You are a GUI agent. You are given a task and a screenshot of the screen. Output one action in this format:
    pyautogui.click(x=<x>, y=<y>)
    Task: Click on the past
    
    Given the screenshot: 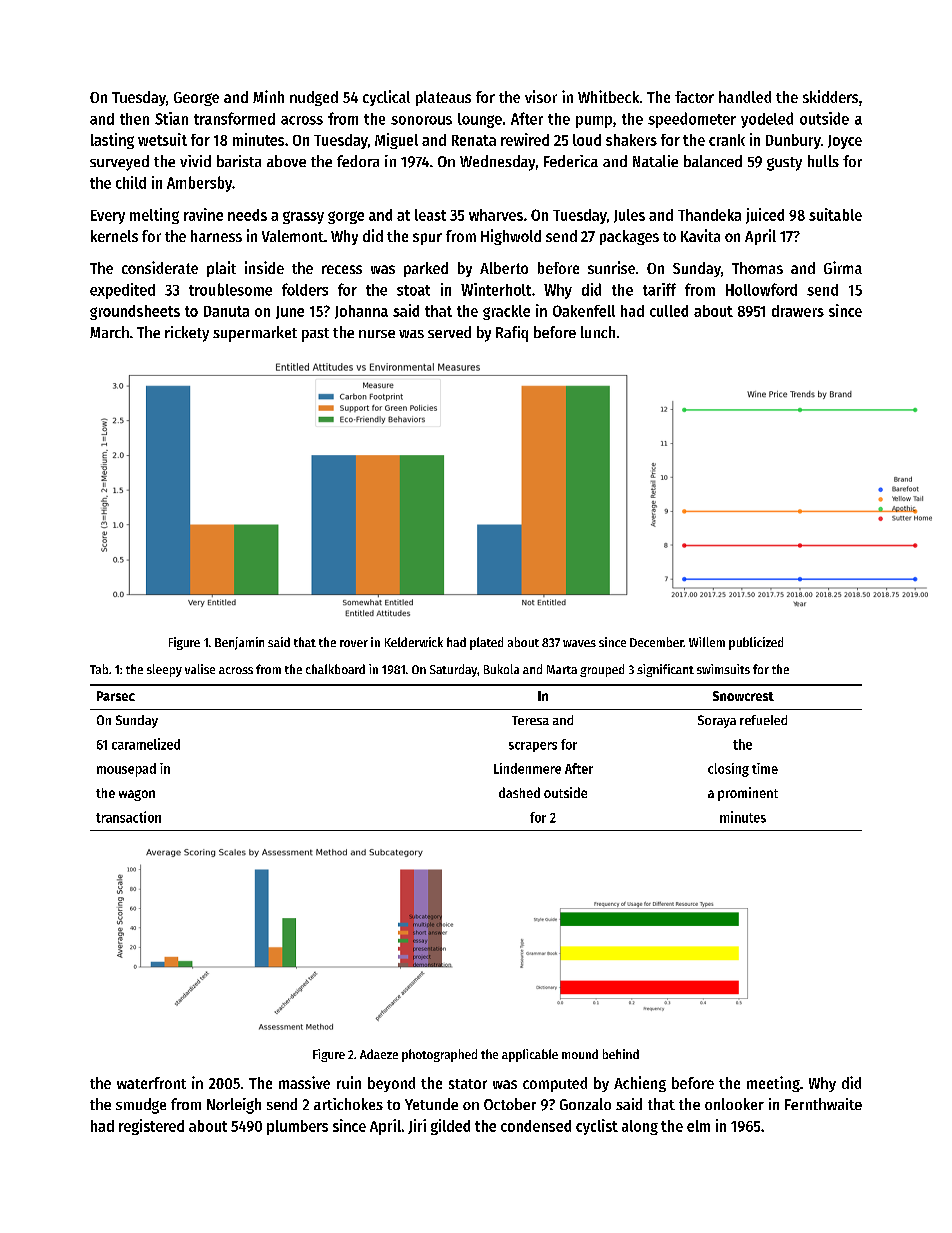 What is the action you would take?
    pyautogui.click(x=315, y=335)
